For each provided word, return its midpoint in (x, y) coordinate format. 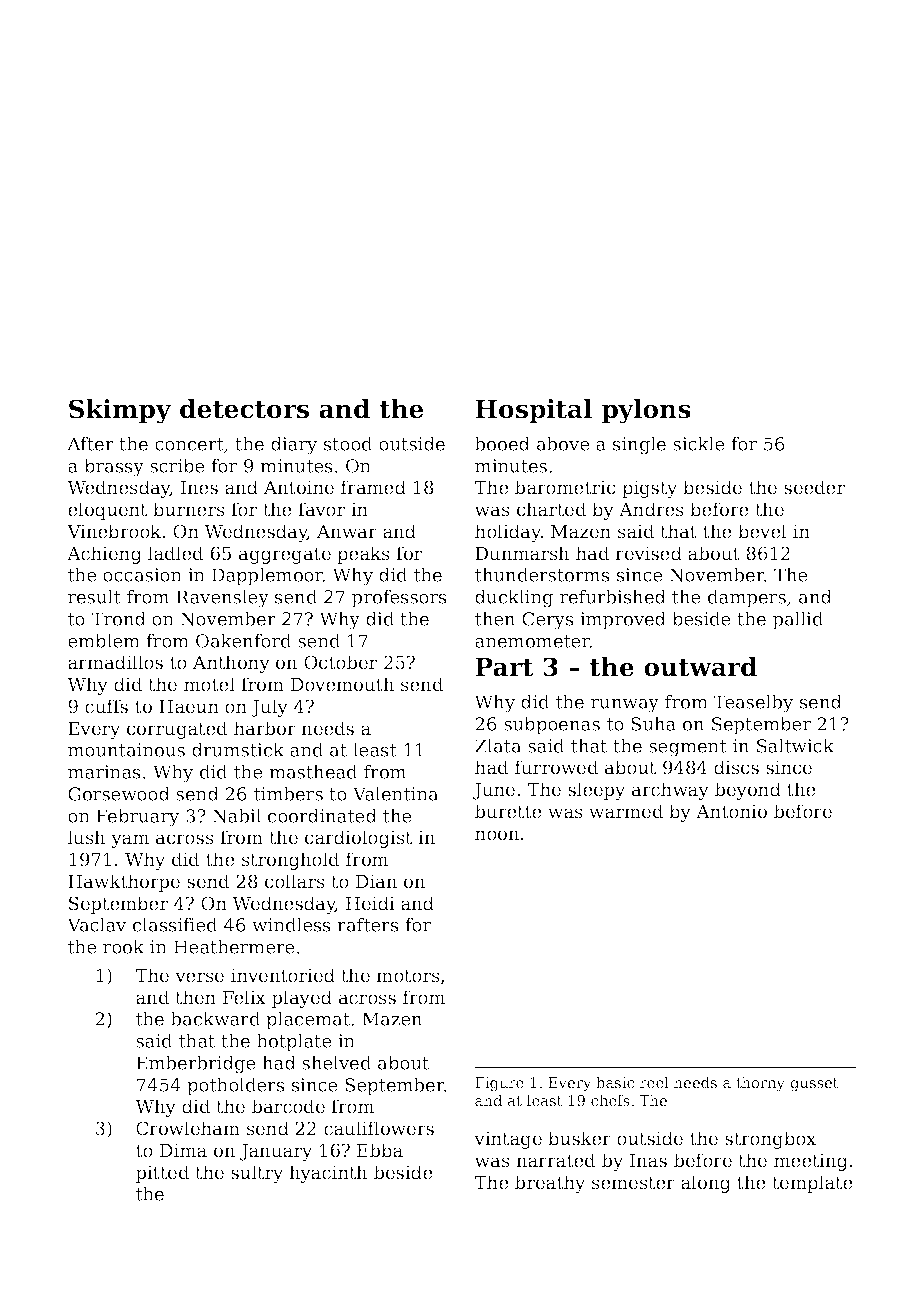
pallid (798, 621)
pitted (162, 1174)
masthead (313, 772)
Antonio (731, 811)
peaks (363, 555)
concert (189, 444)
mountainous (126, 750)
